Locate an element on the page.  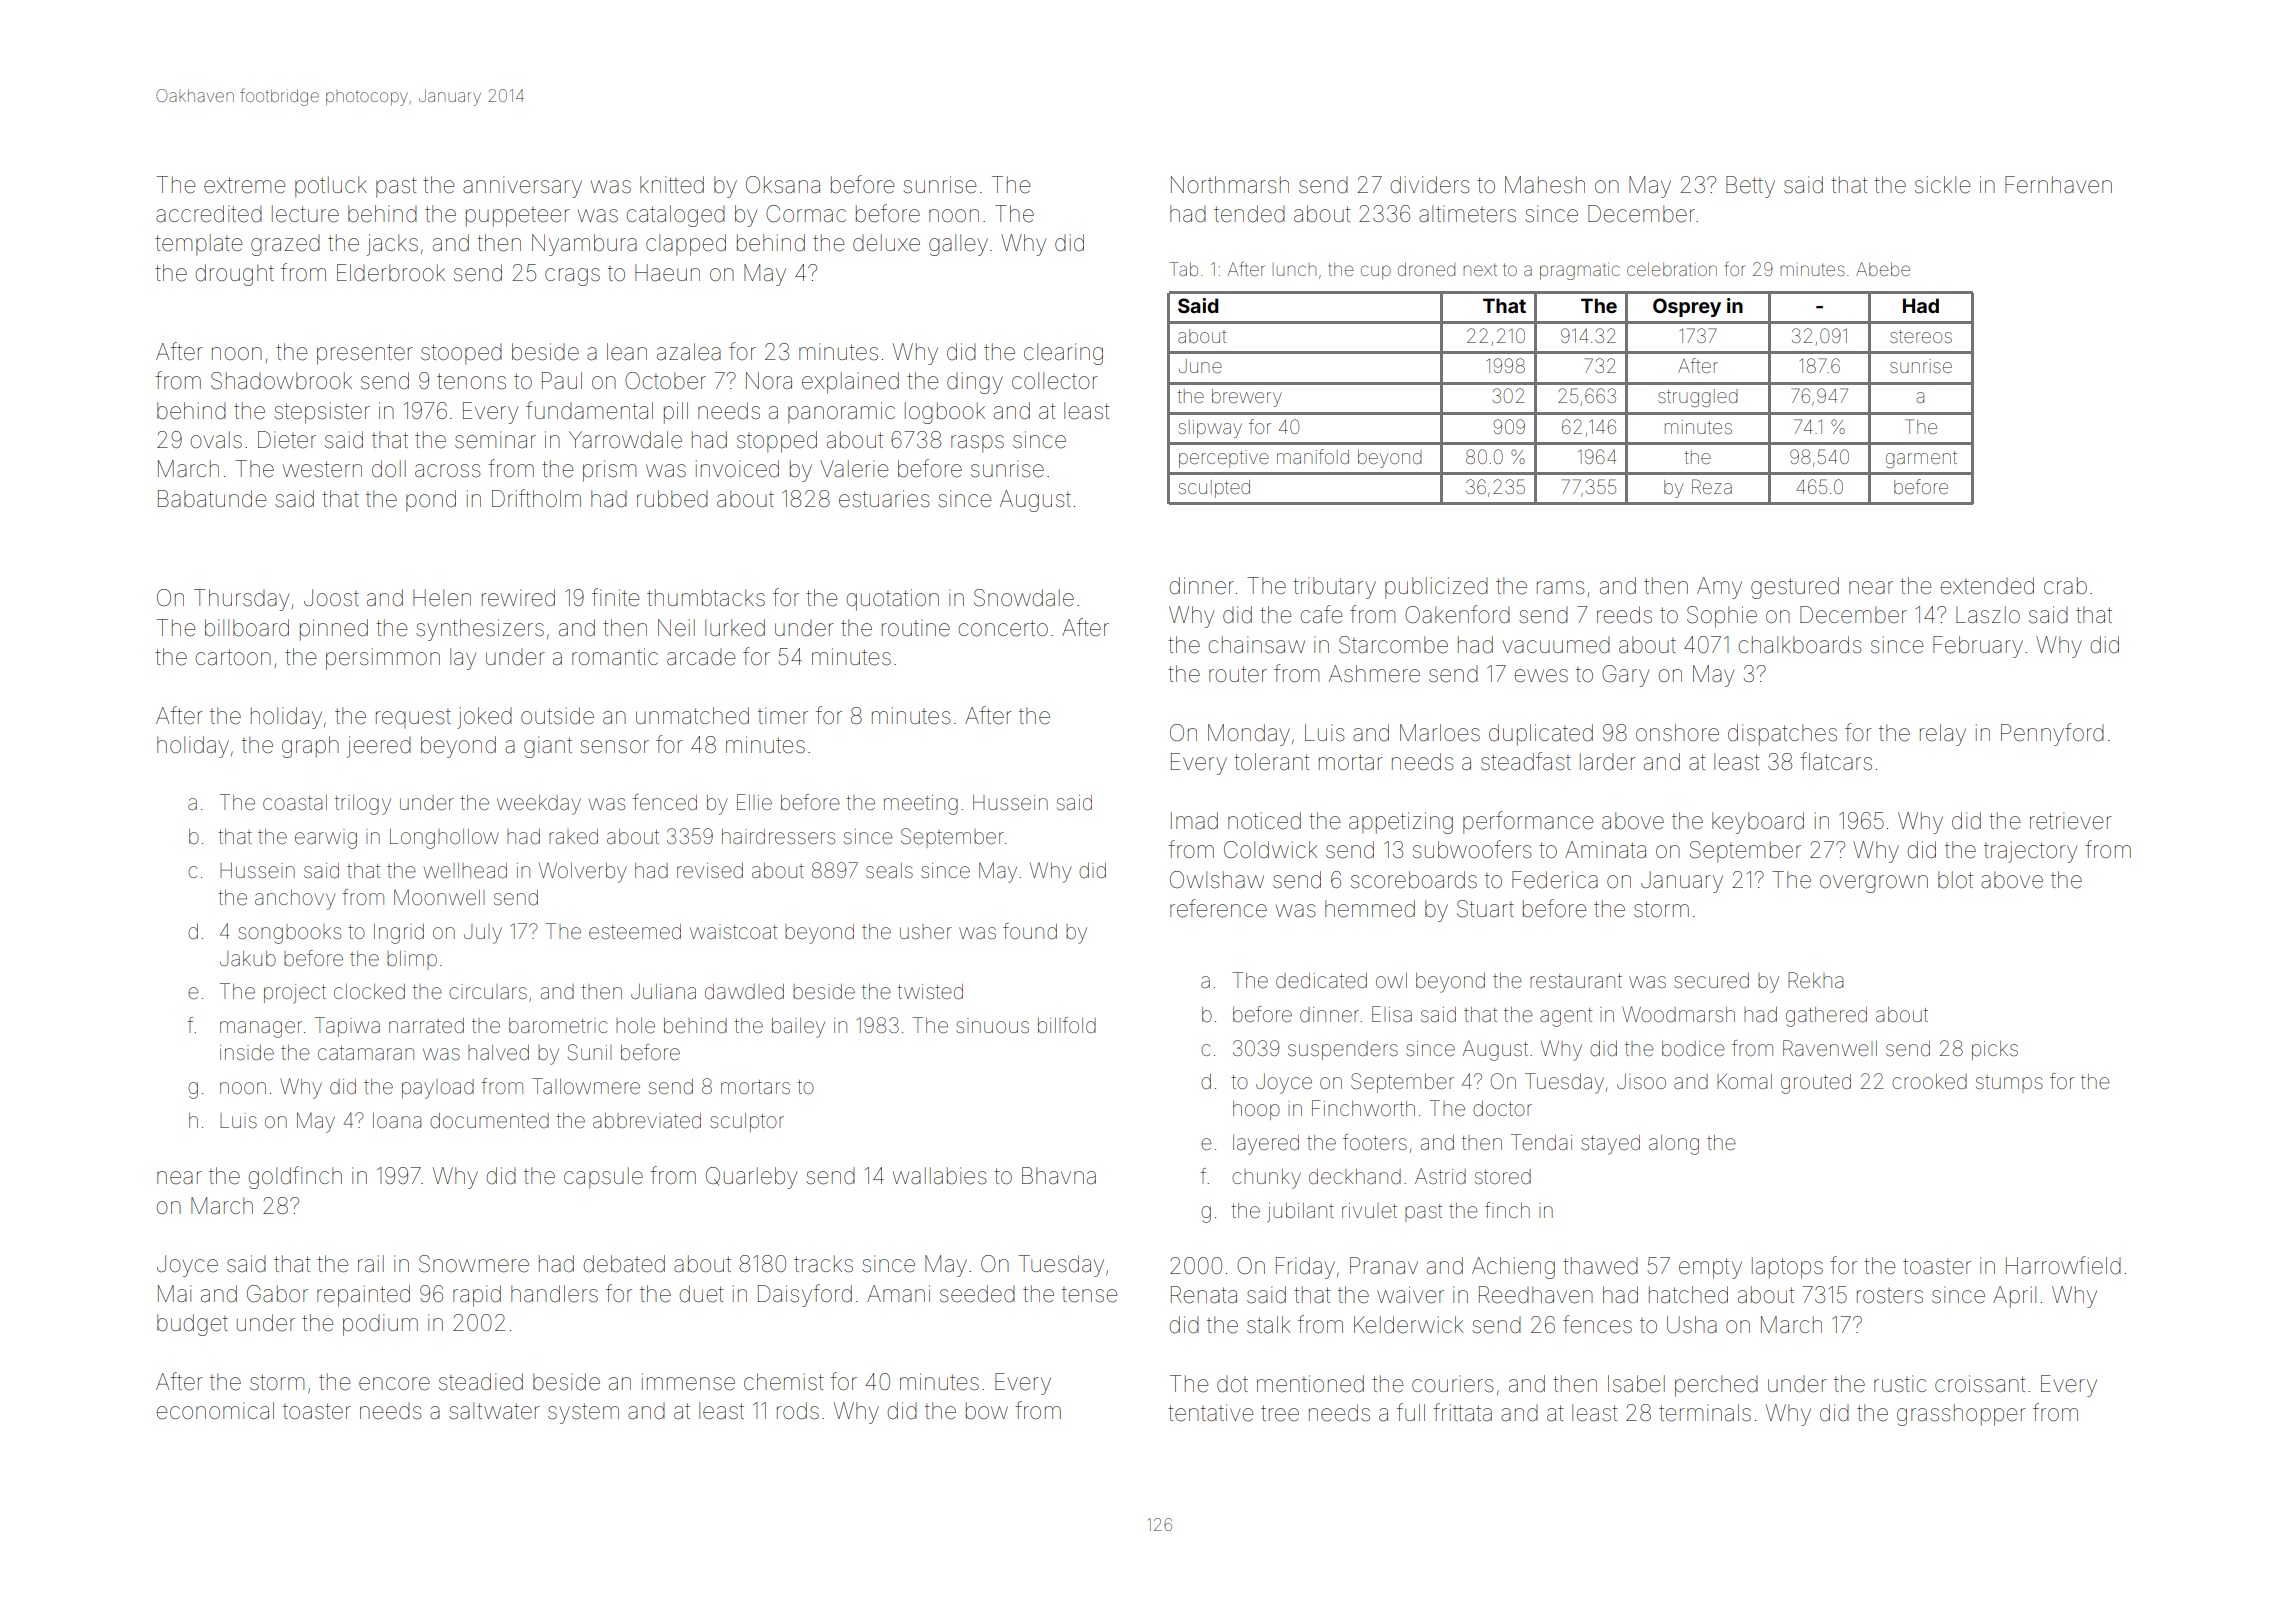
keyboard is located at coordinates (1758, 823).
